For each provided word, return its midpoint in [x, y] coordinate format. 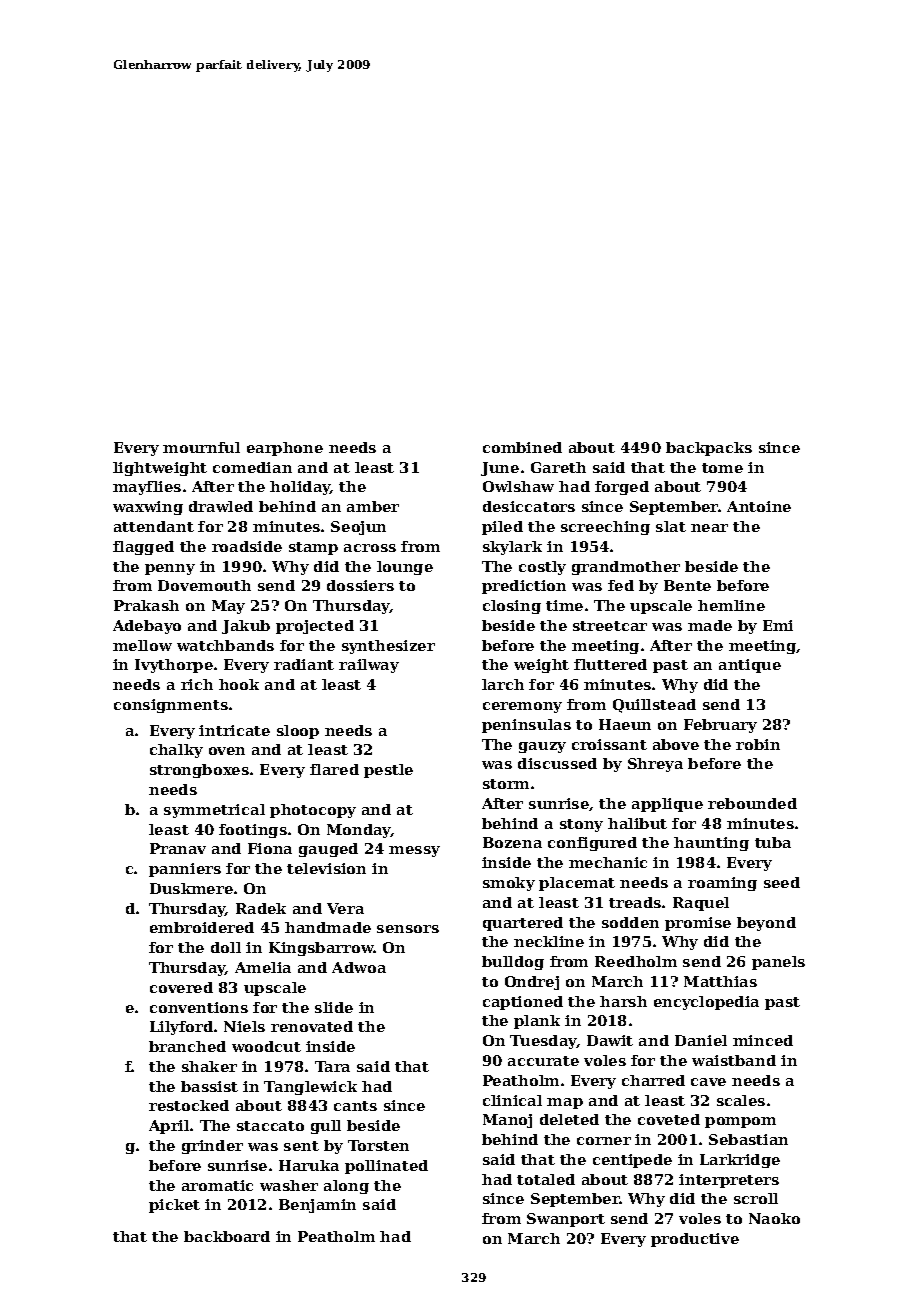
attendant [154, 526]
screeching [605, 528]
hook [239, 684]
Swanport [566, 1220]
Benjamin [317, 1206]
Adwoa [359, 967]
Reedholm [636, 961]
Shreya [655, 765]
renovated [312, 1026]
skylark [512, 548]
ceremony [522, 707]
